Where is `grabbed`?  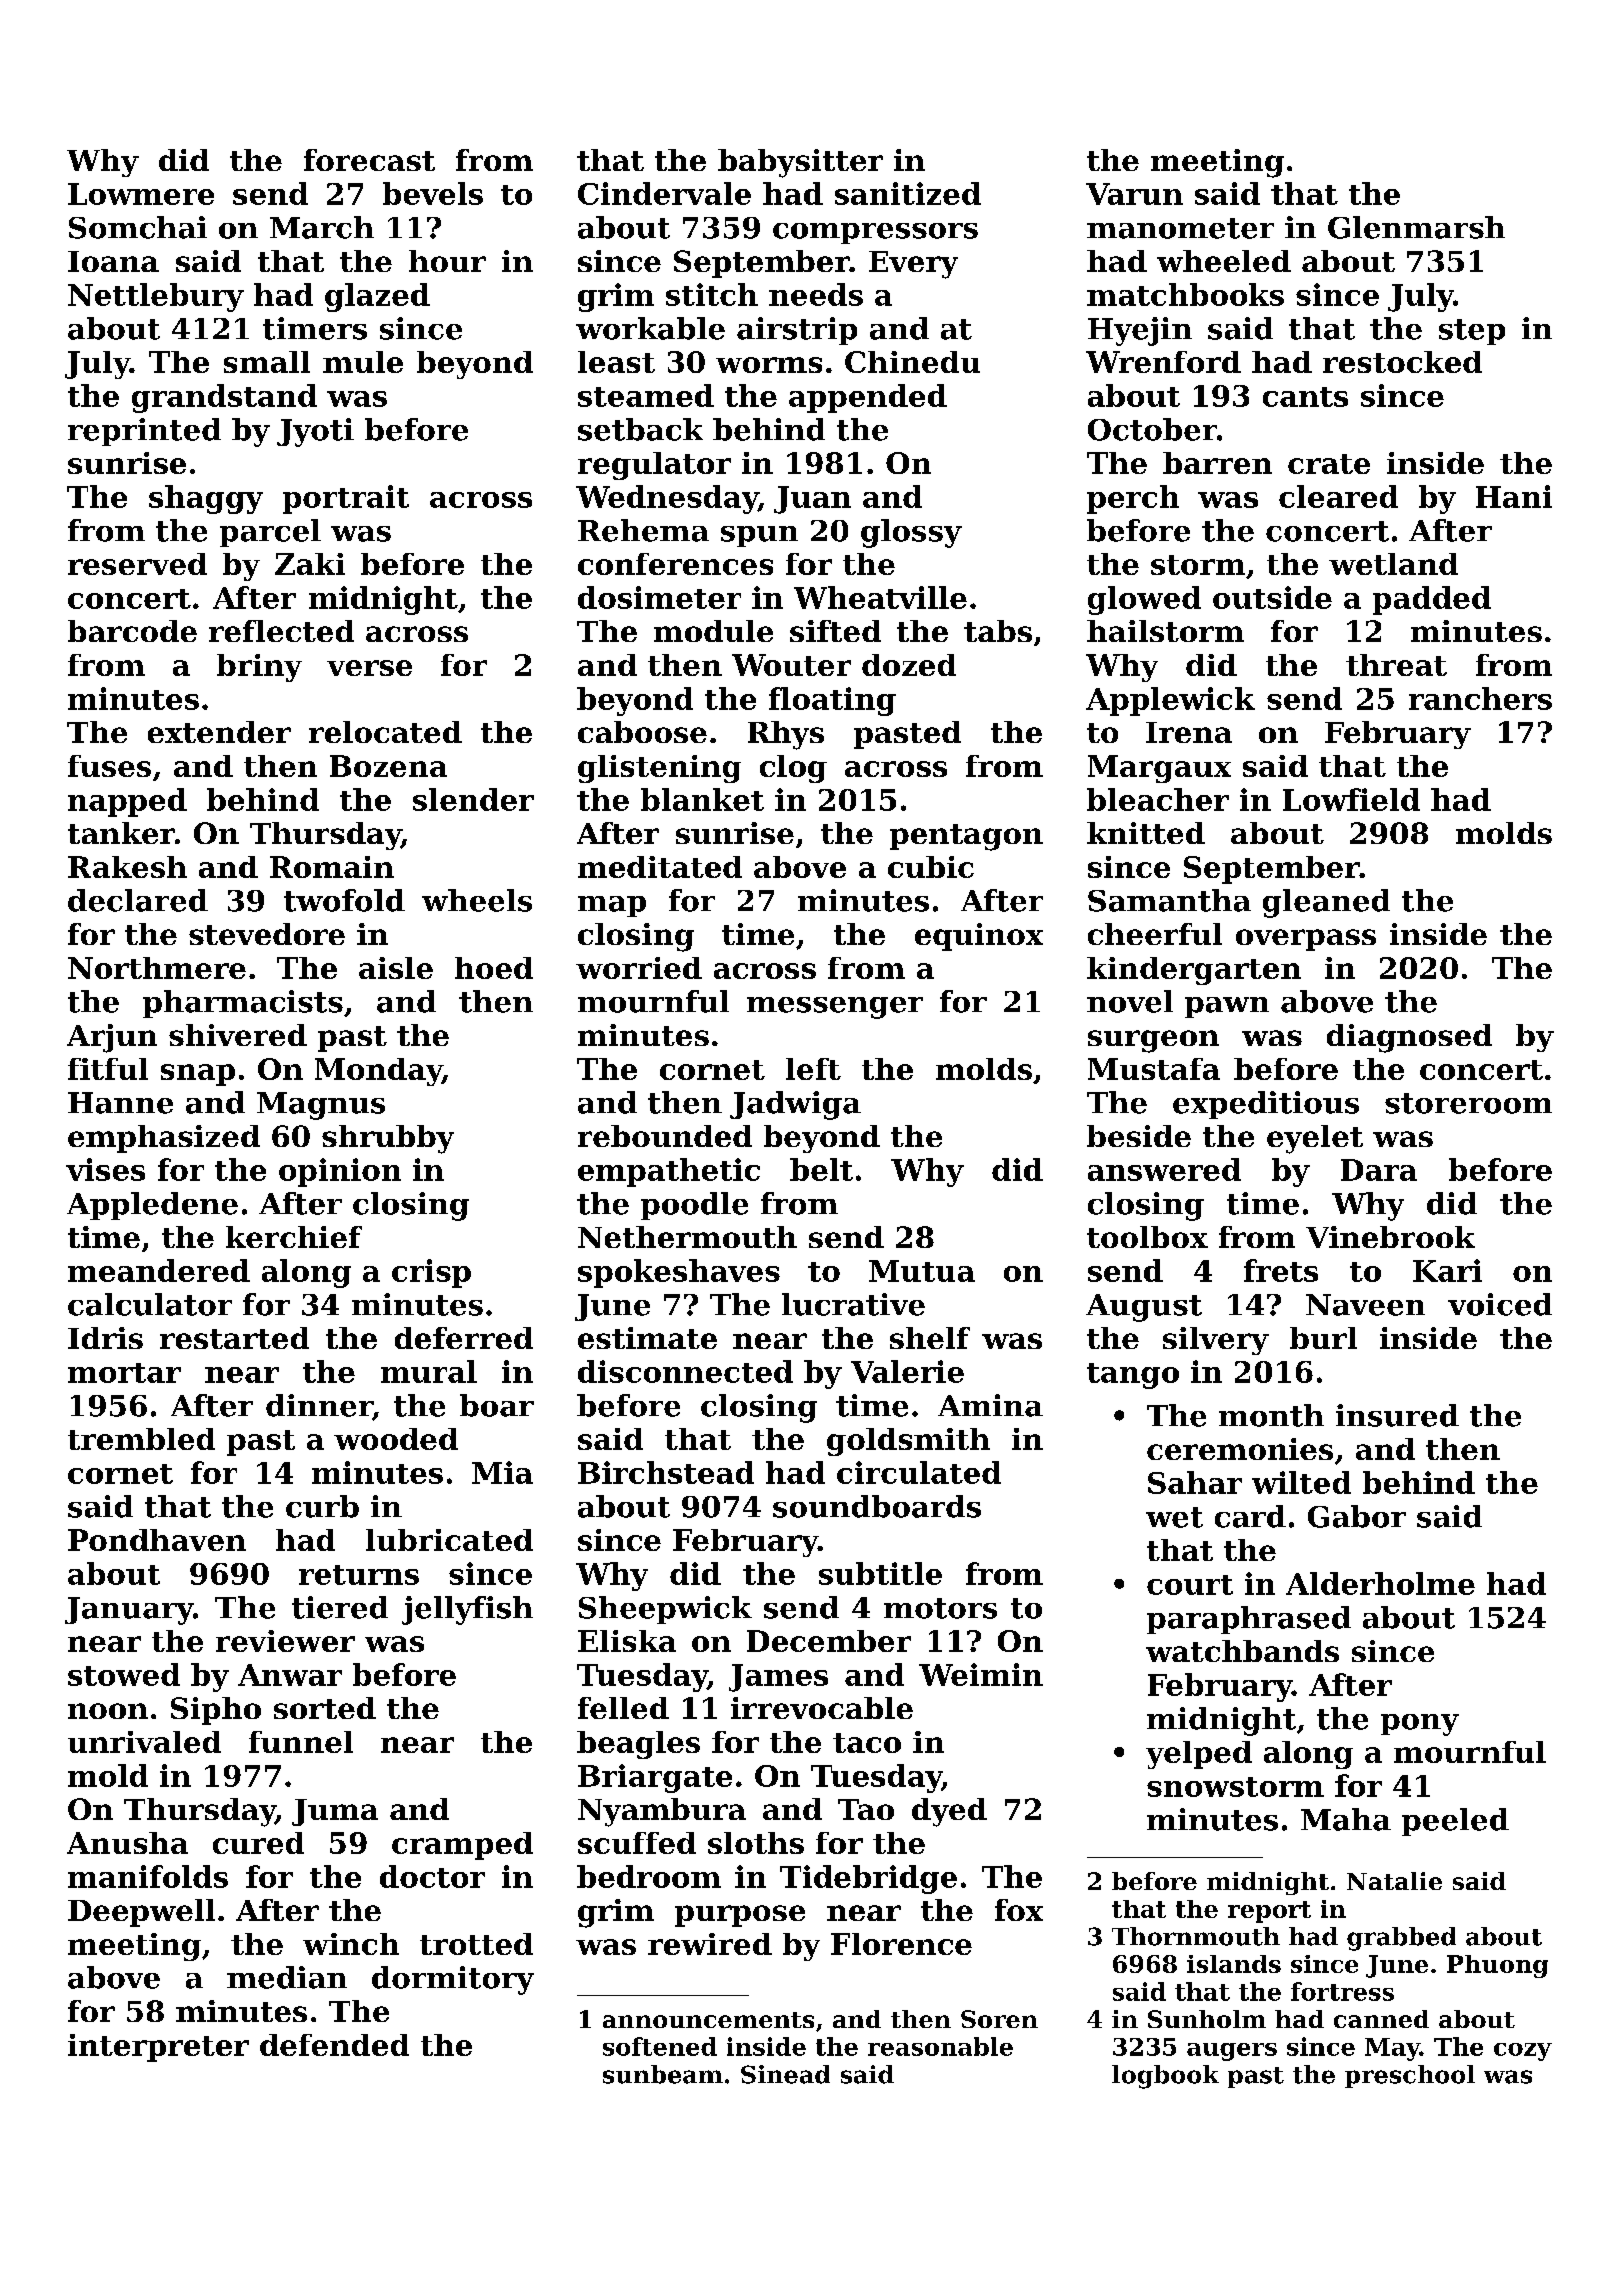 grabbed is located at coordinates (1401, 1939).
